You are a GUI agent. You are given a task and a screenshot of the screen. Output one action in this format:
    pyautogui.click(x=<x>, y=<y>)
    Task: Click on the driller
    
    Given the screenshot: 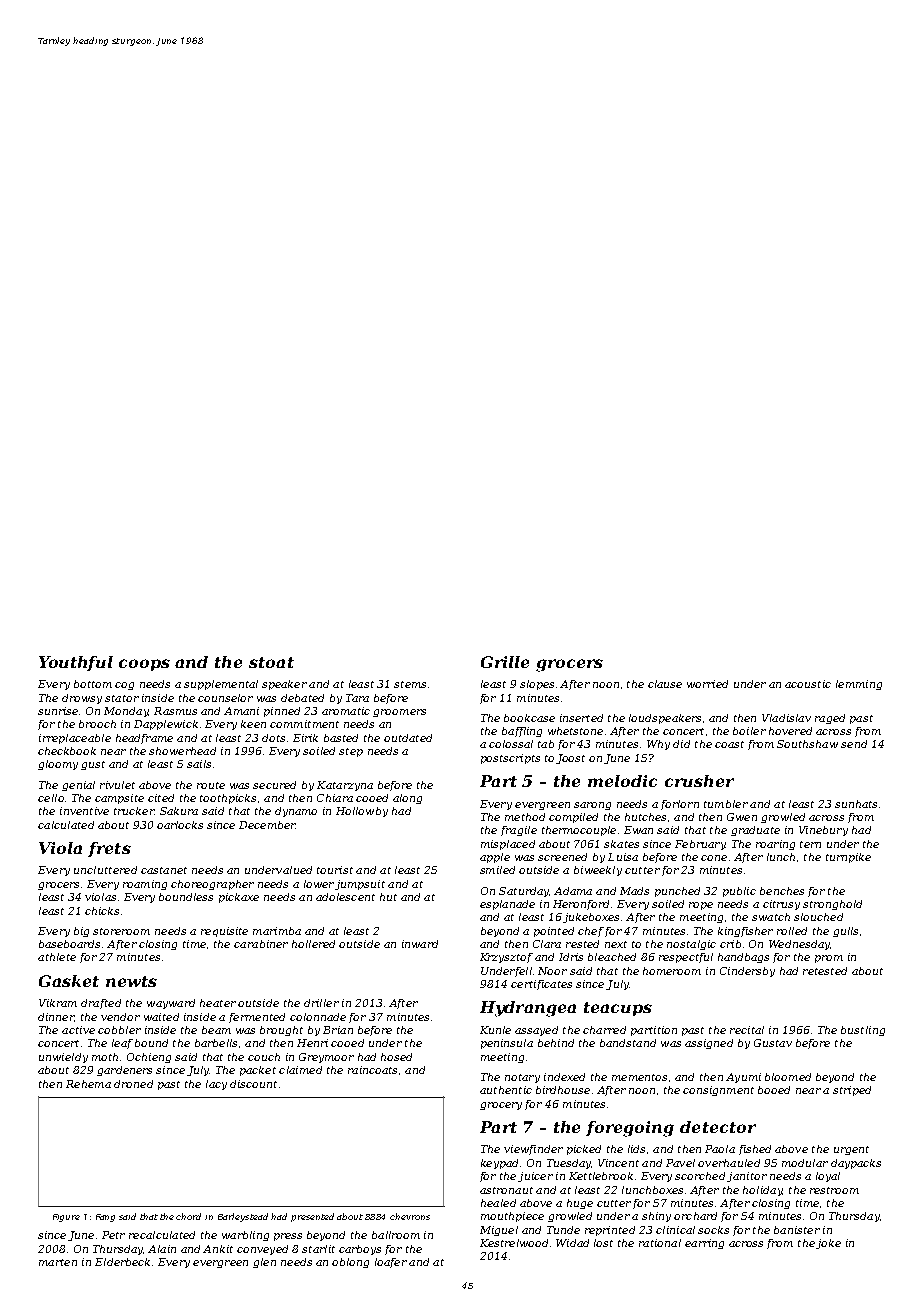 What is the action you would take?
    pyautogui.click(x=321, y=1003)
